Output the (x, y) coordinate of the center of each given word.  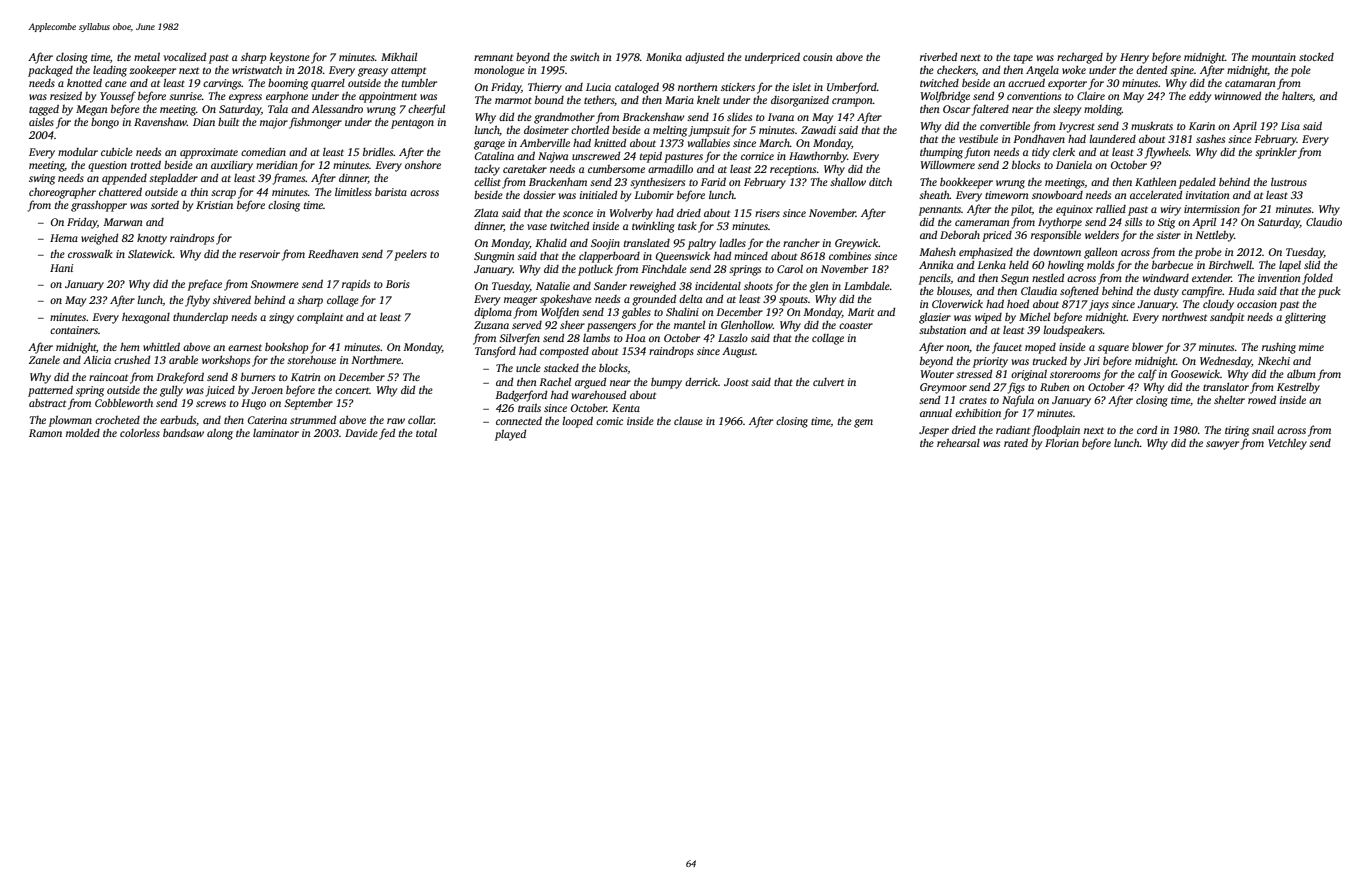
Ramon (45, 433)
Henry (1134, 58)
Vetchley (1287, 444)
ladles (732, 243)
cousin (818, 57)
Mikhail (399, 57)
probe (1208, 253)
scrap (223, 194)
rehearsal (958, 442)
